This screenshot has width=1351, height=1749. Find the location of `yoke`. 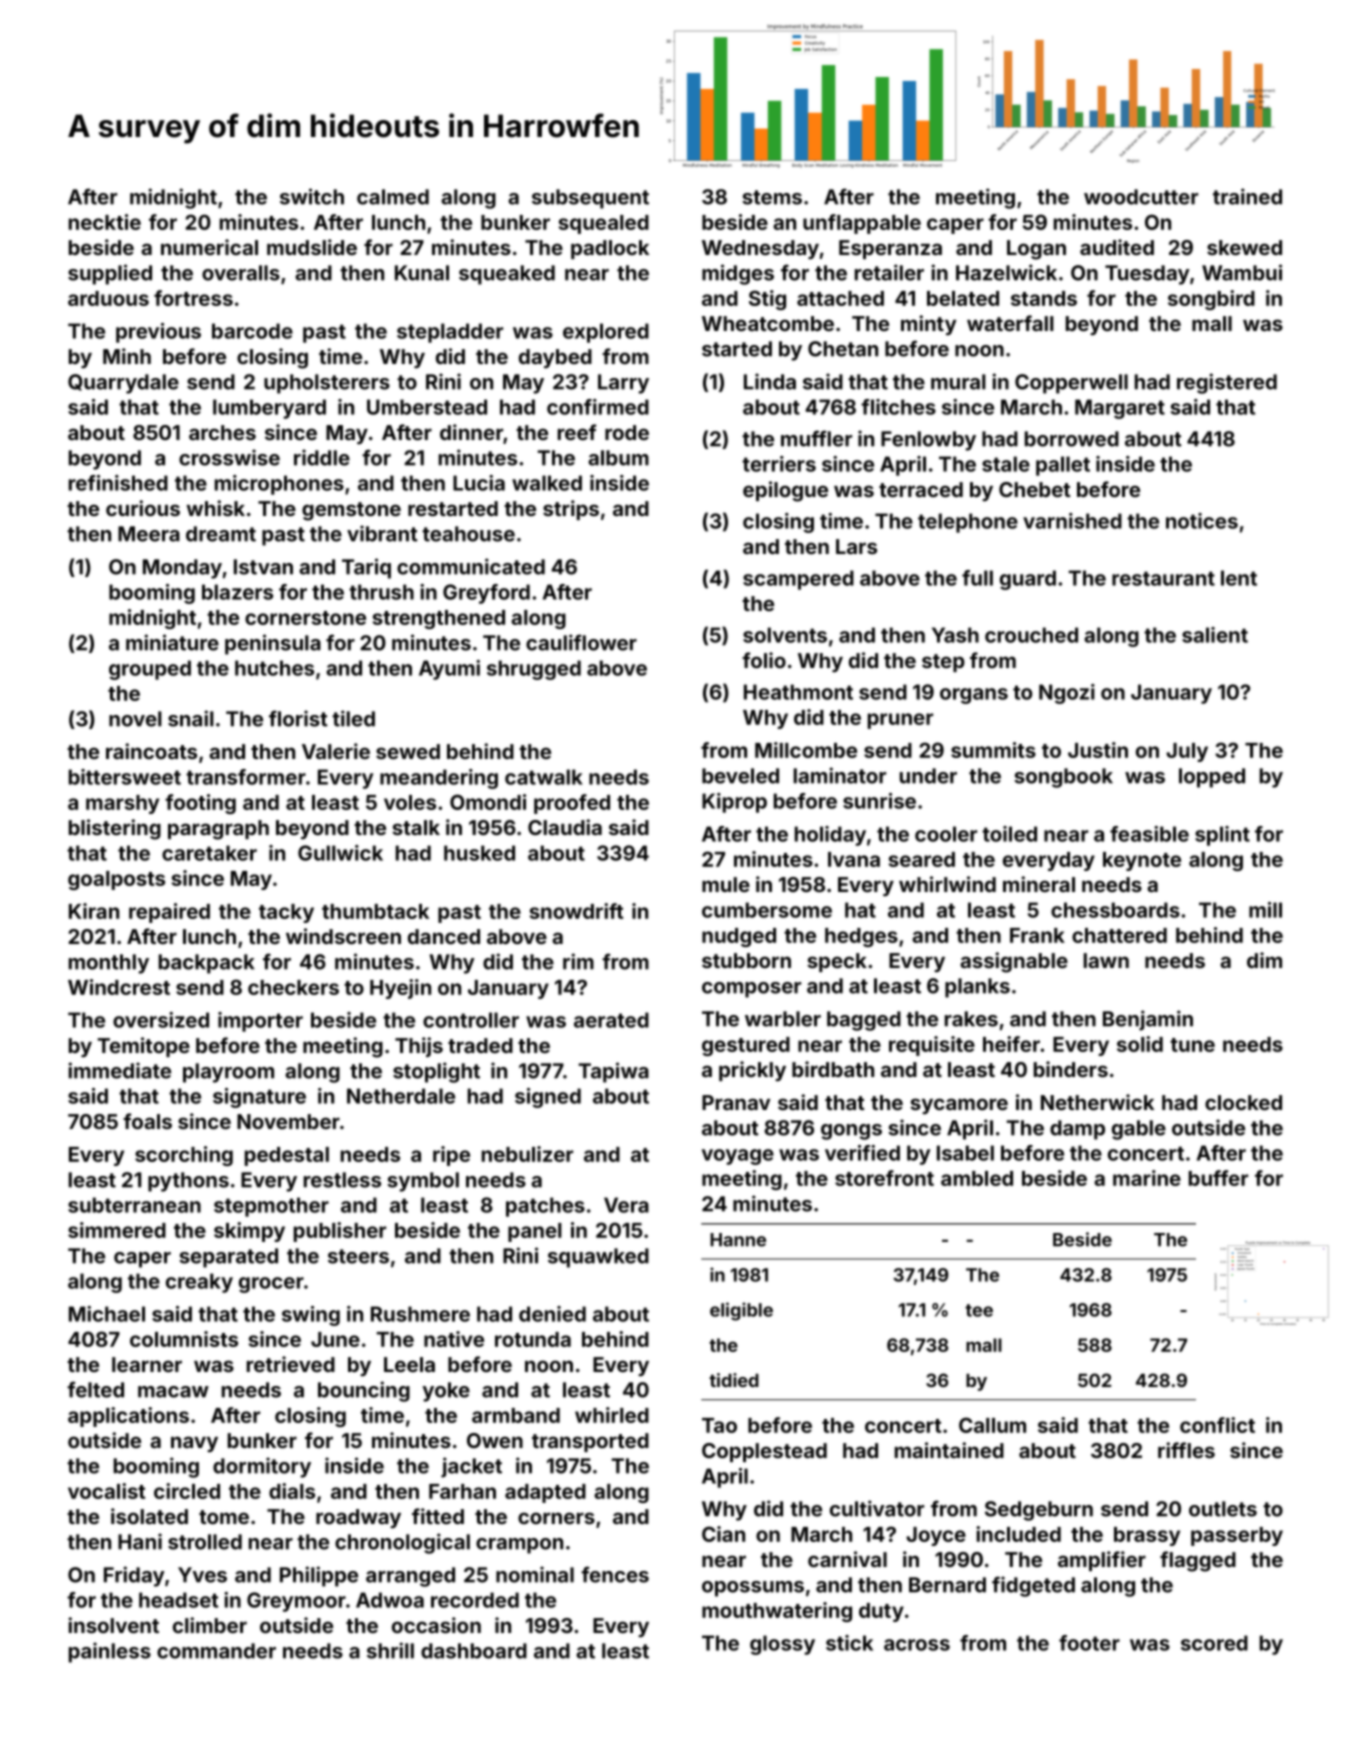

yoke is located at coordinates (446, 1392).
